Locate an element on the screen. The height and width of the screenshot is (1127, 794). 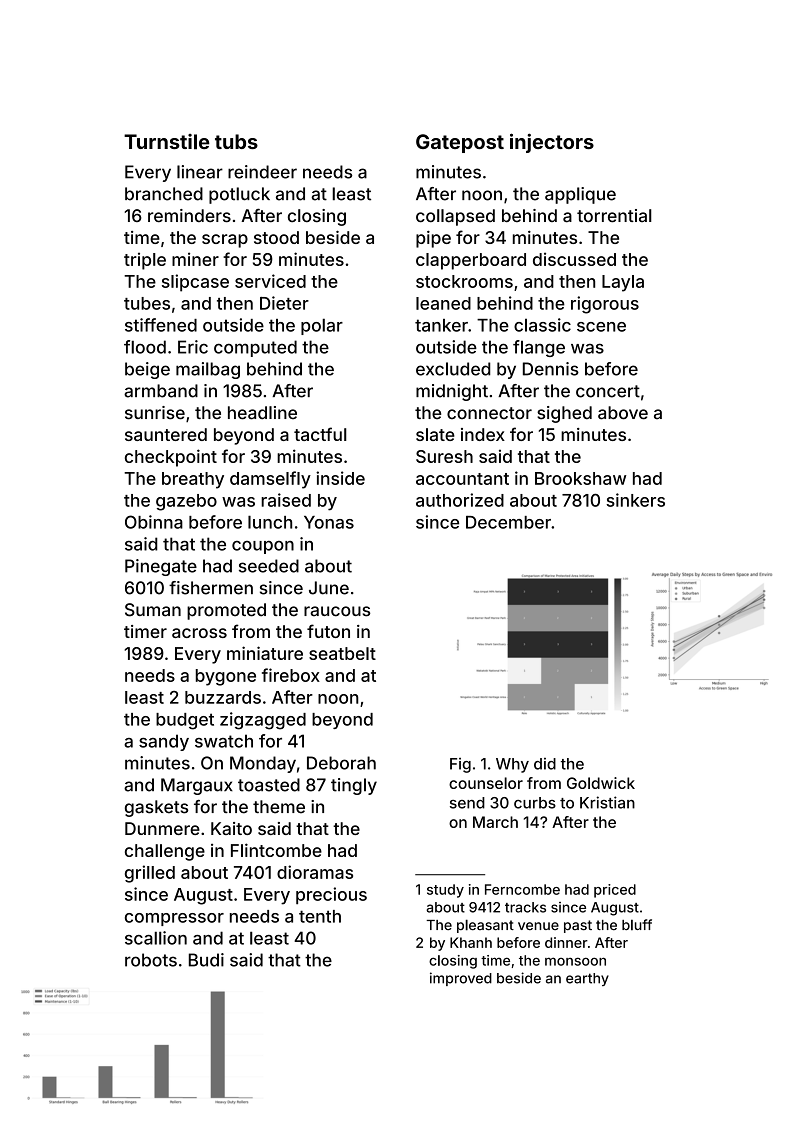
tactful is located at coordinates (320, 434).
